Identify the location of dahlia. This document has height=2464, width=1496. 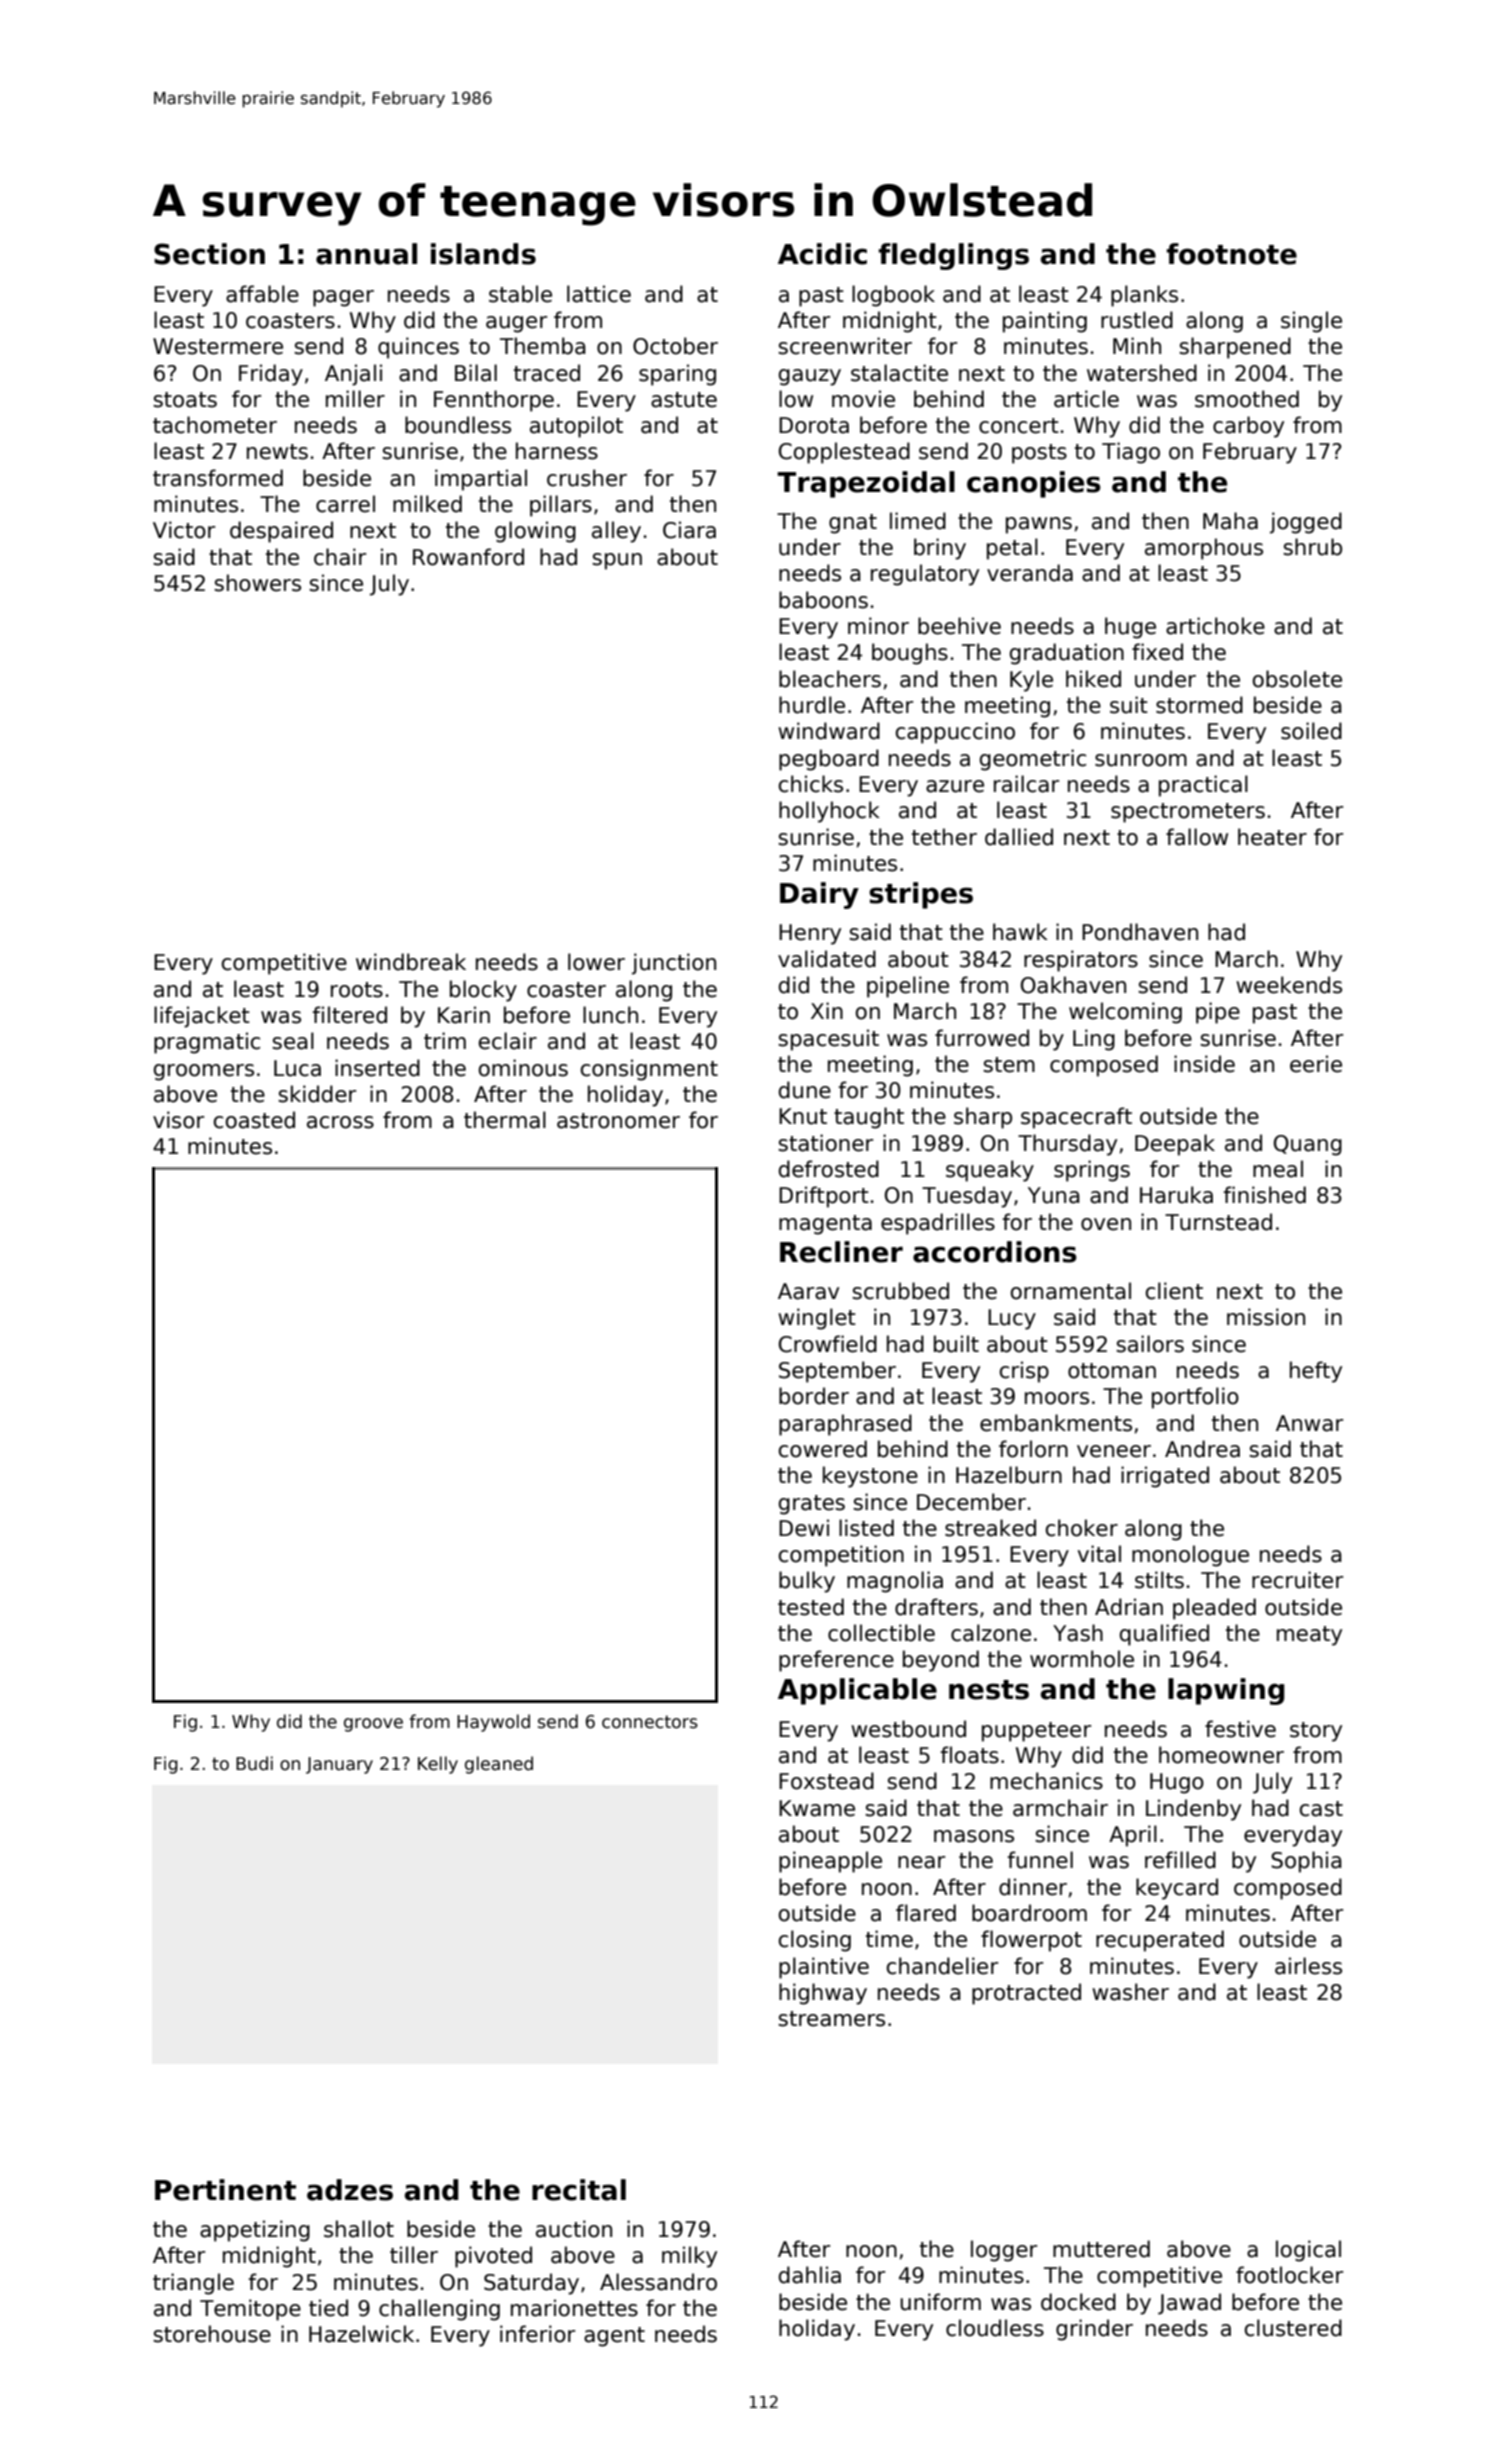
(810, 2275).
